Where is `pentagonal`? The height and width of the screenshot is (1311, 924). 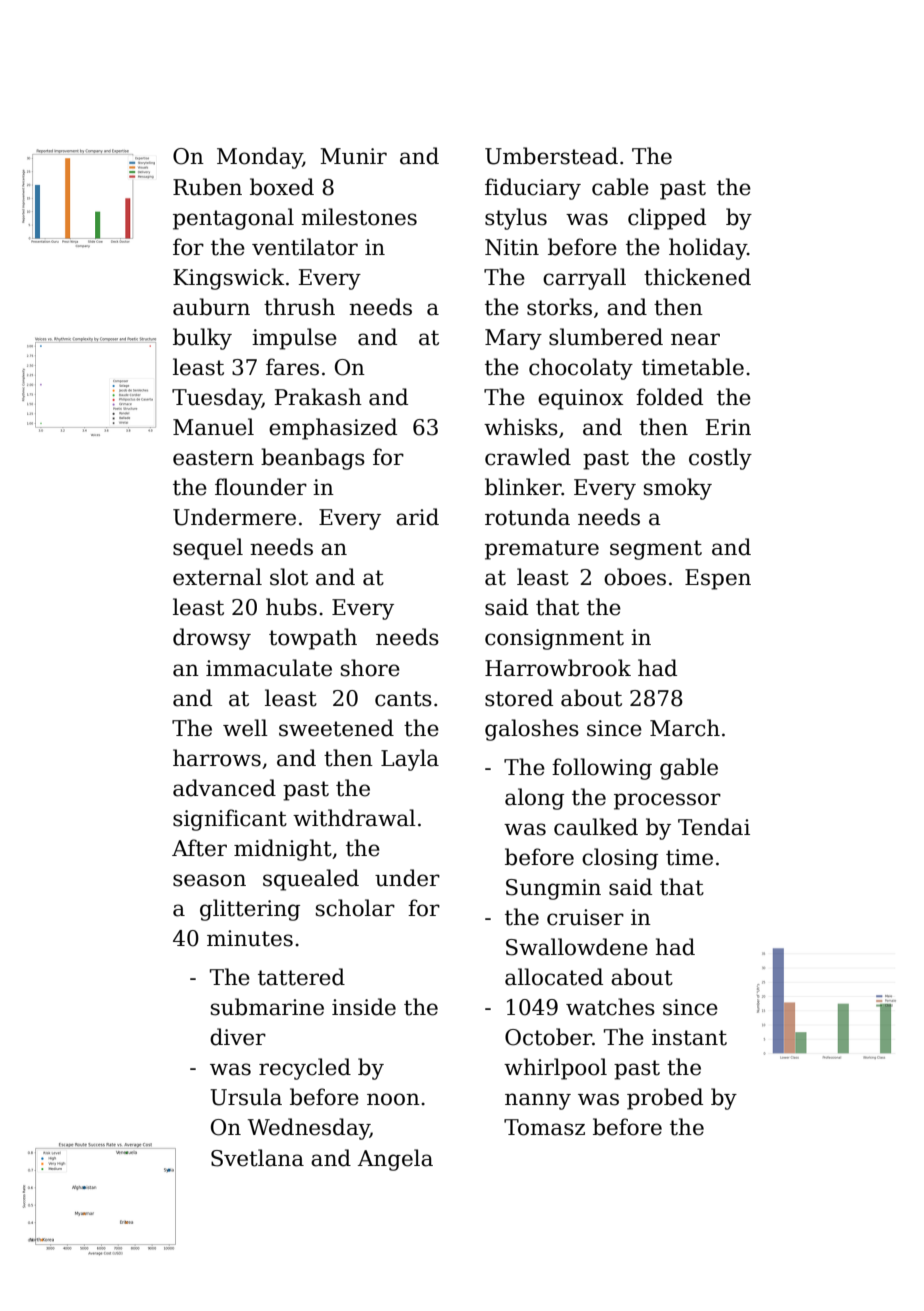 pentagonal is located at coordinates (233, 219).
